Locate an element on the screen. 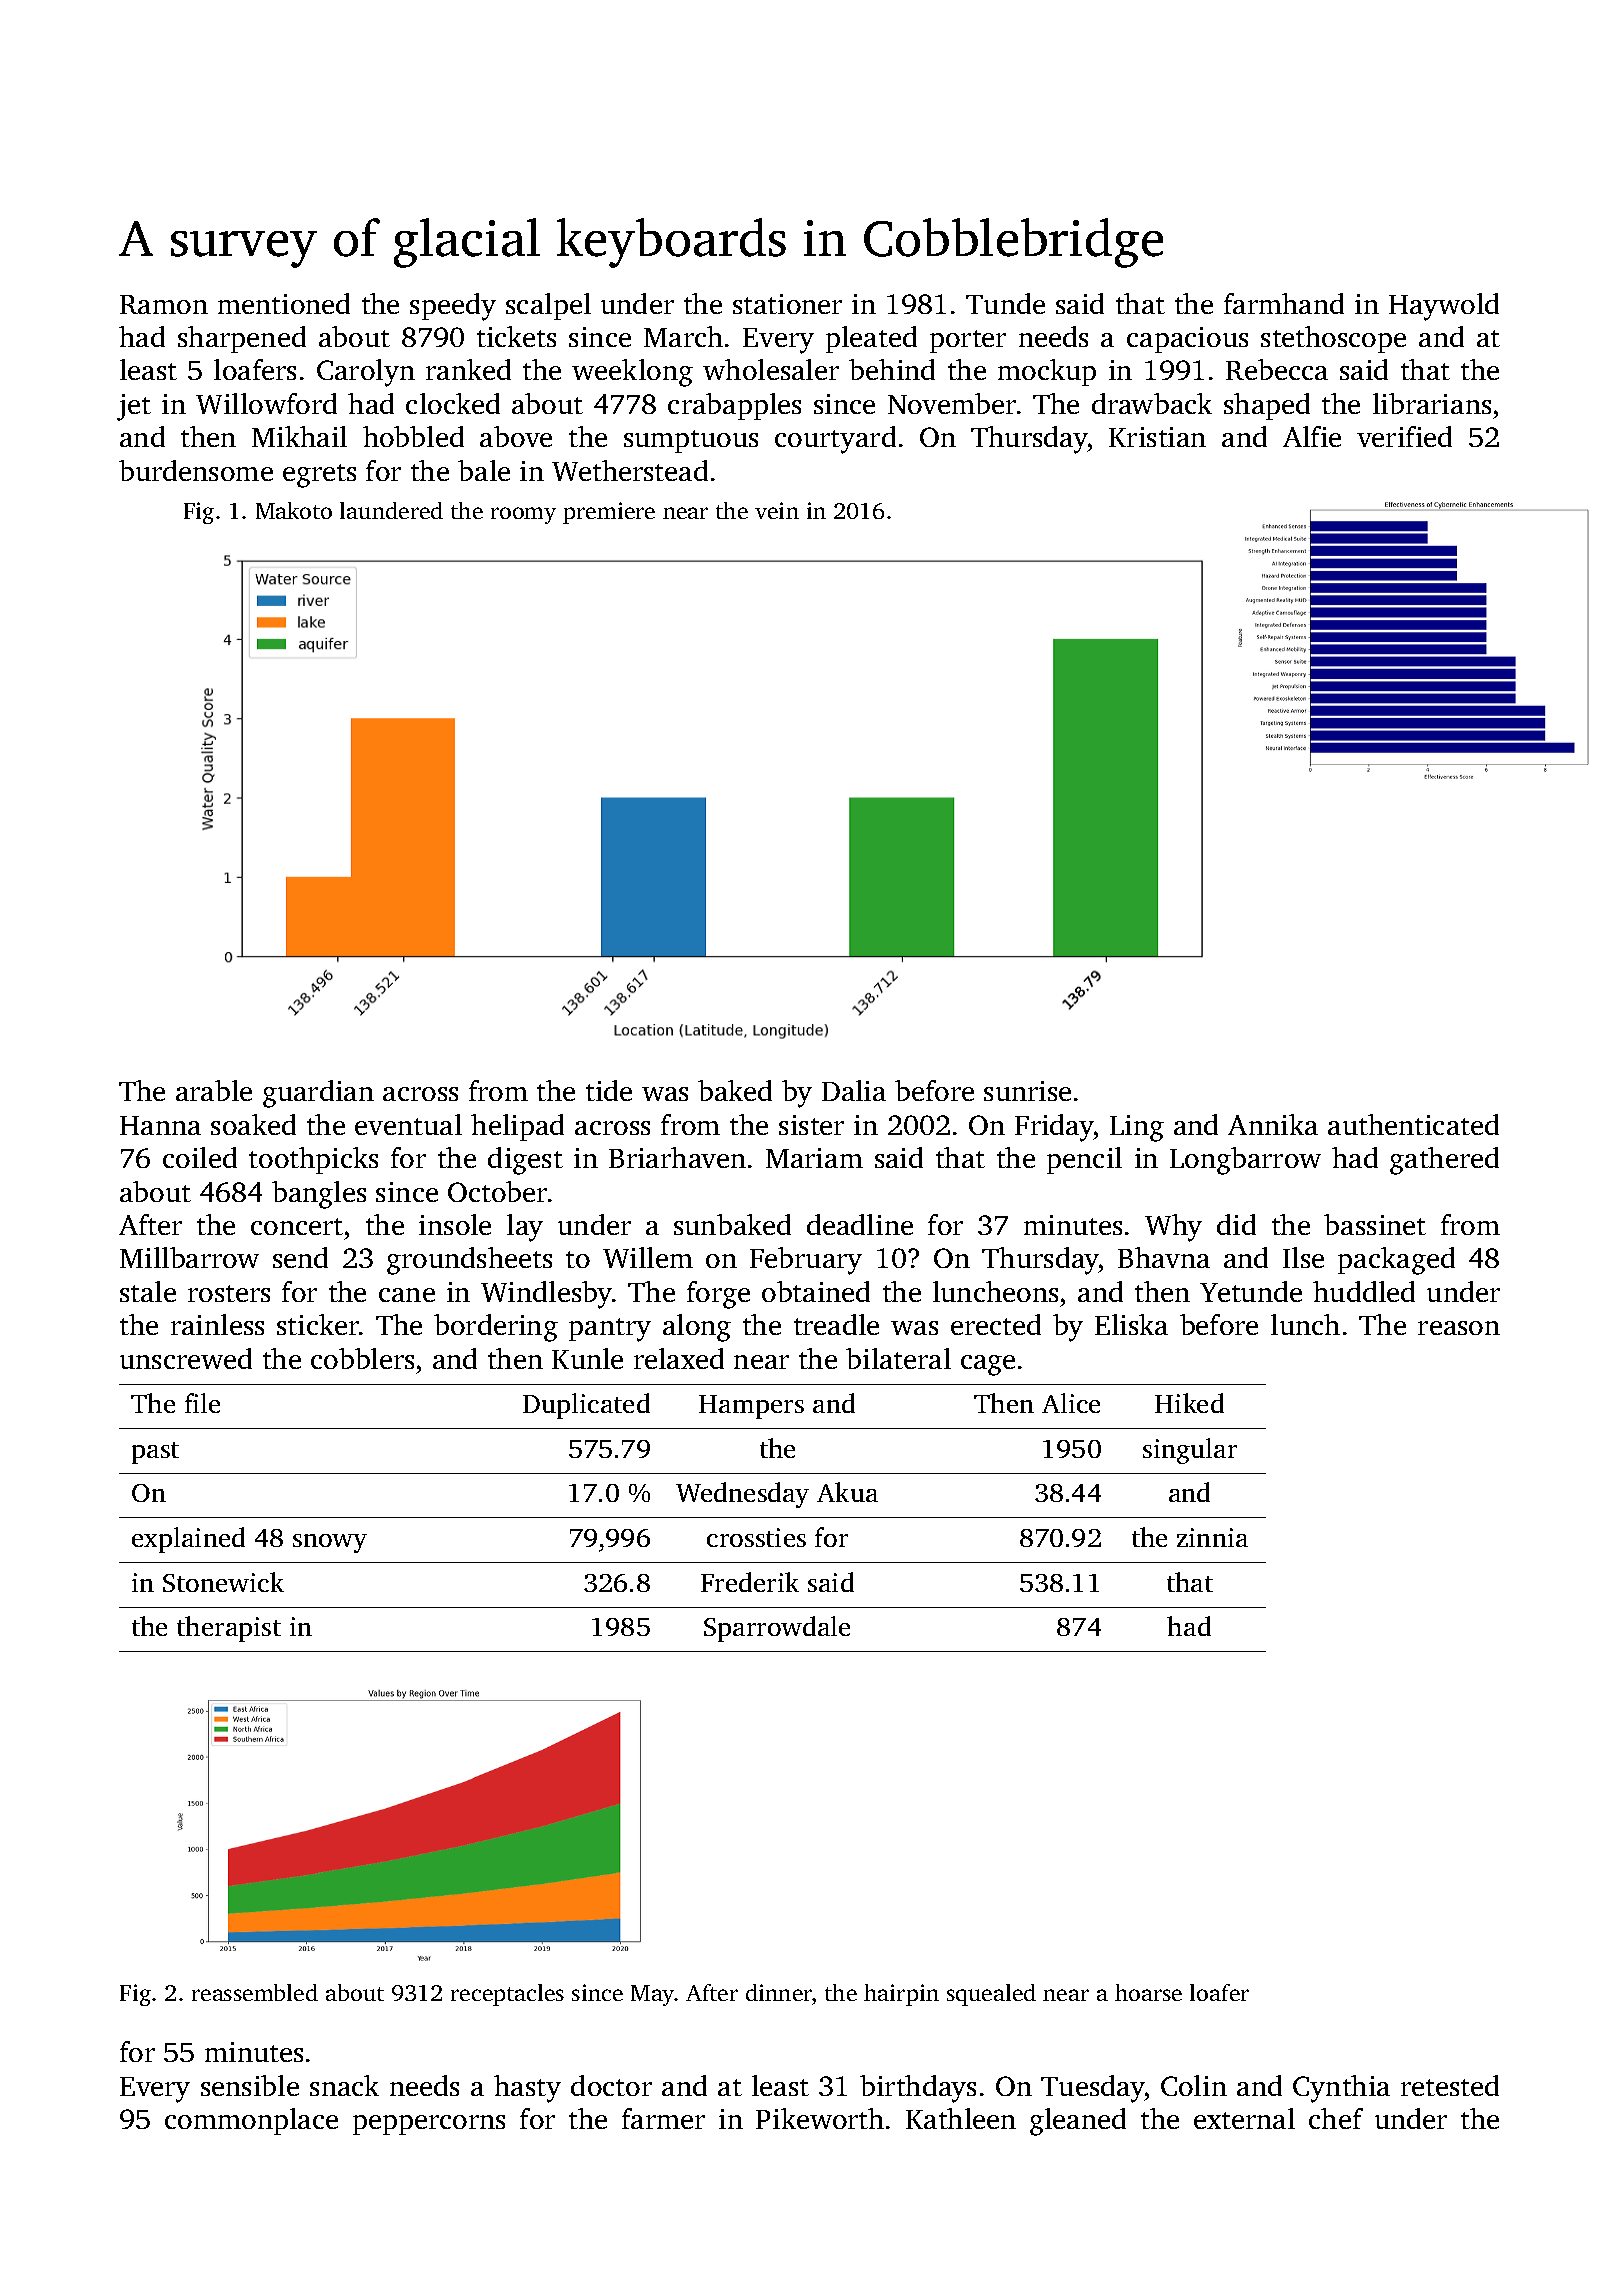 The width and height of the screenshot is (1620, 2292). scalpel is located at coordinates (548, 306).
